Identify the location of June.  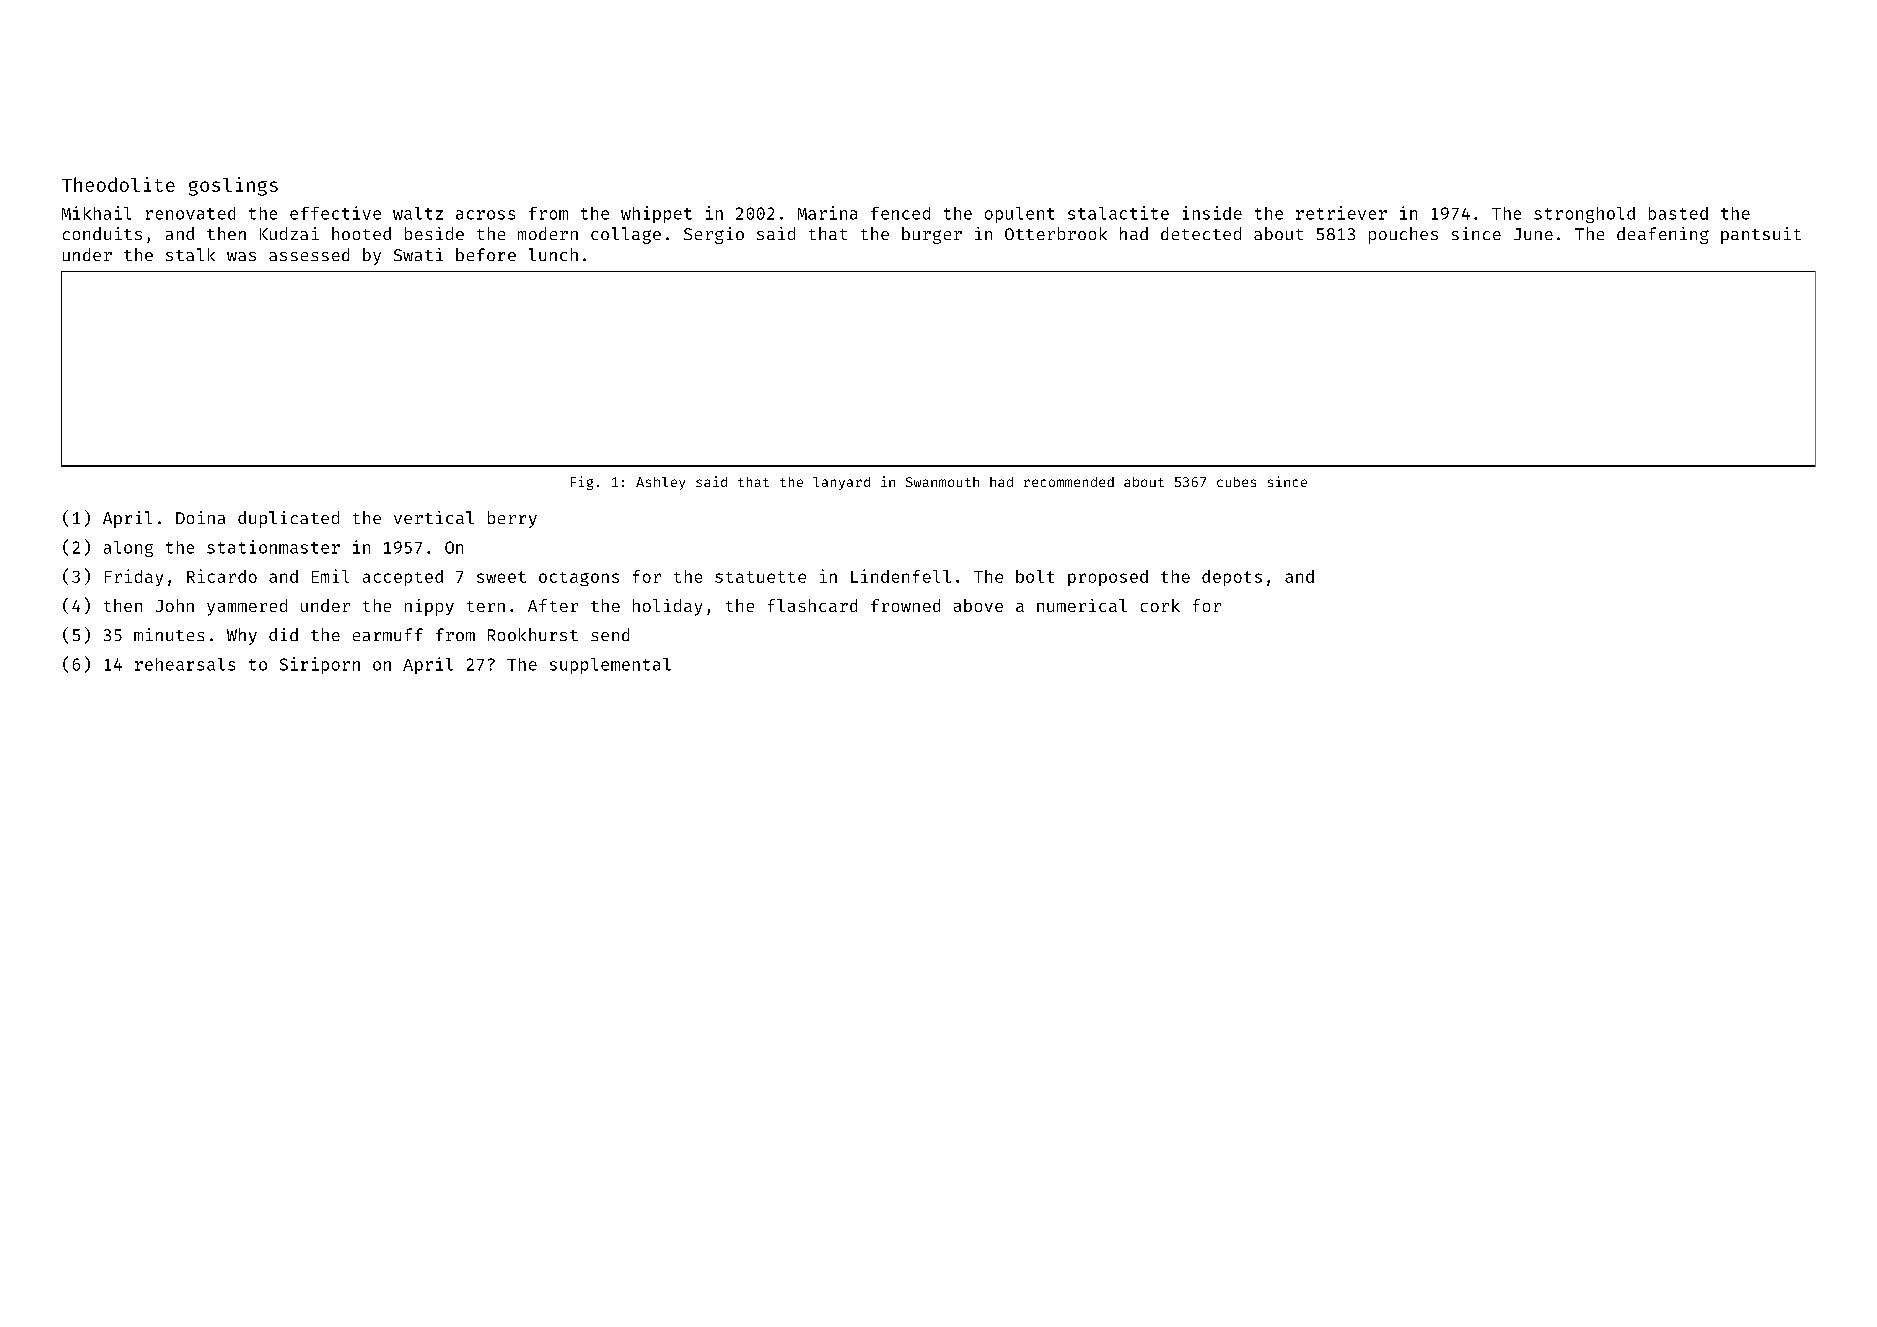
(1533, 234).
